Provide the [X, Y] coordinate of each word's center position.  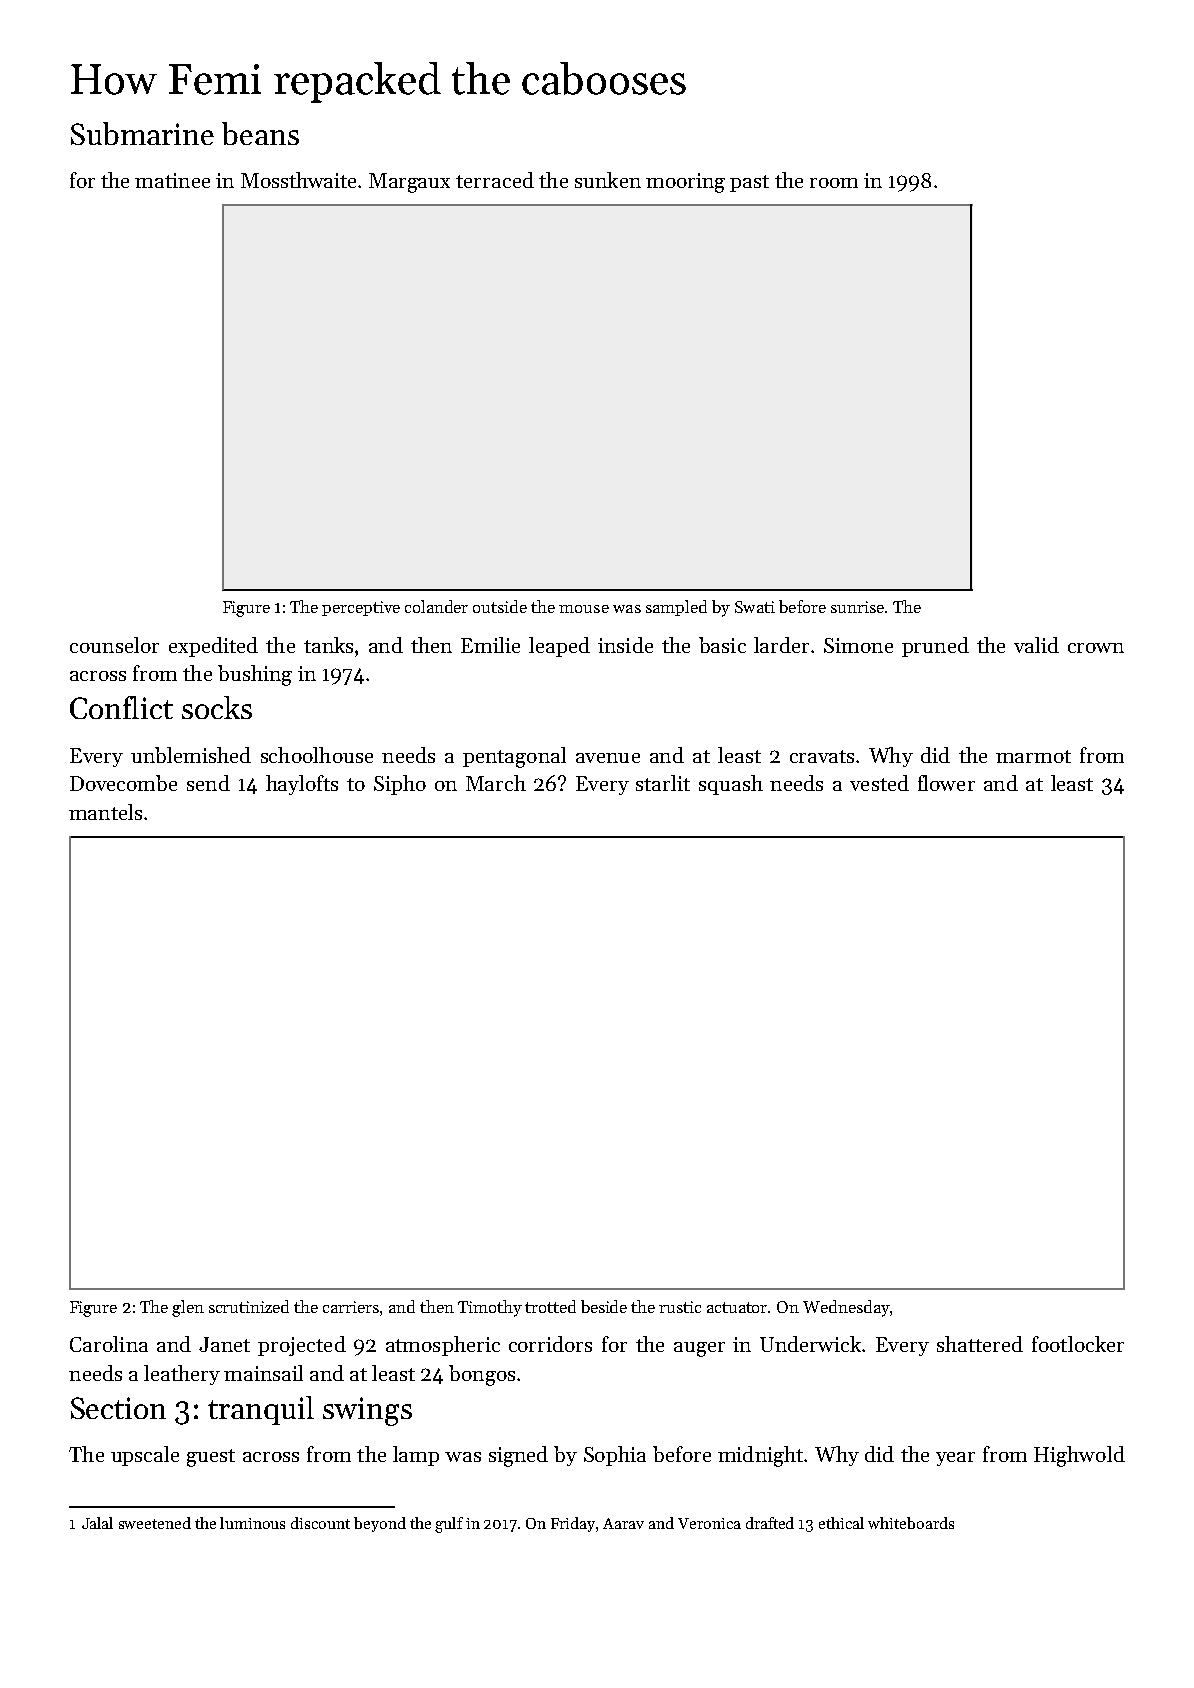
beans [260, 133]
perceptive [361, 608]
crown [1096, 648]
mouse [584, 609]
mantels [105, 812]
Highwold [1079, 1456]
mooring [685, 183]
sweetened [155, 1523]
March [496, 783]
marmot [1033, 756]
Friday [573, 1524]
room [834, 183]
